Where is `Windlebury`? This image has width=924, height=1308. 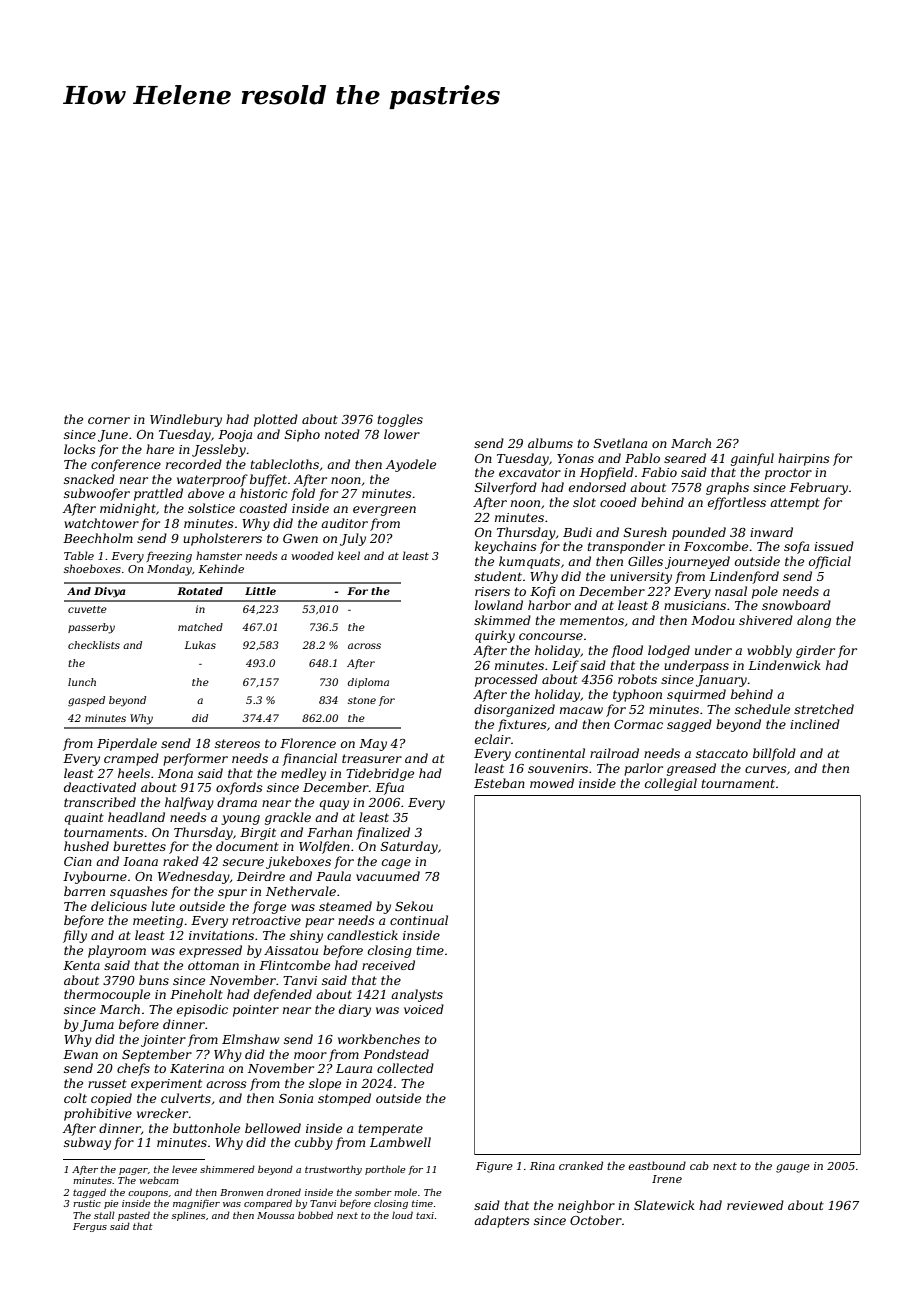 Windlebury is located at coordinates (186, 420).
